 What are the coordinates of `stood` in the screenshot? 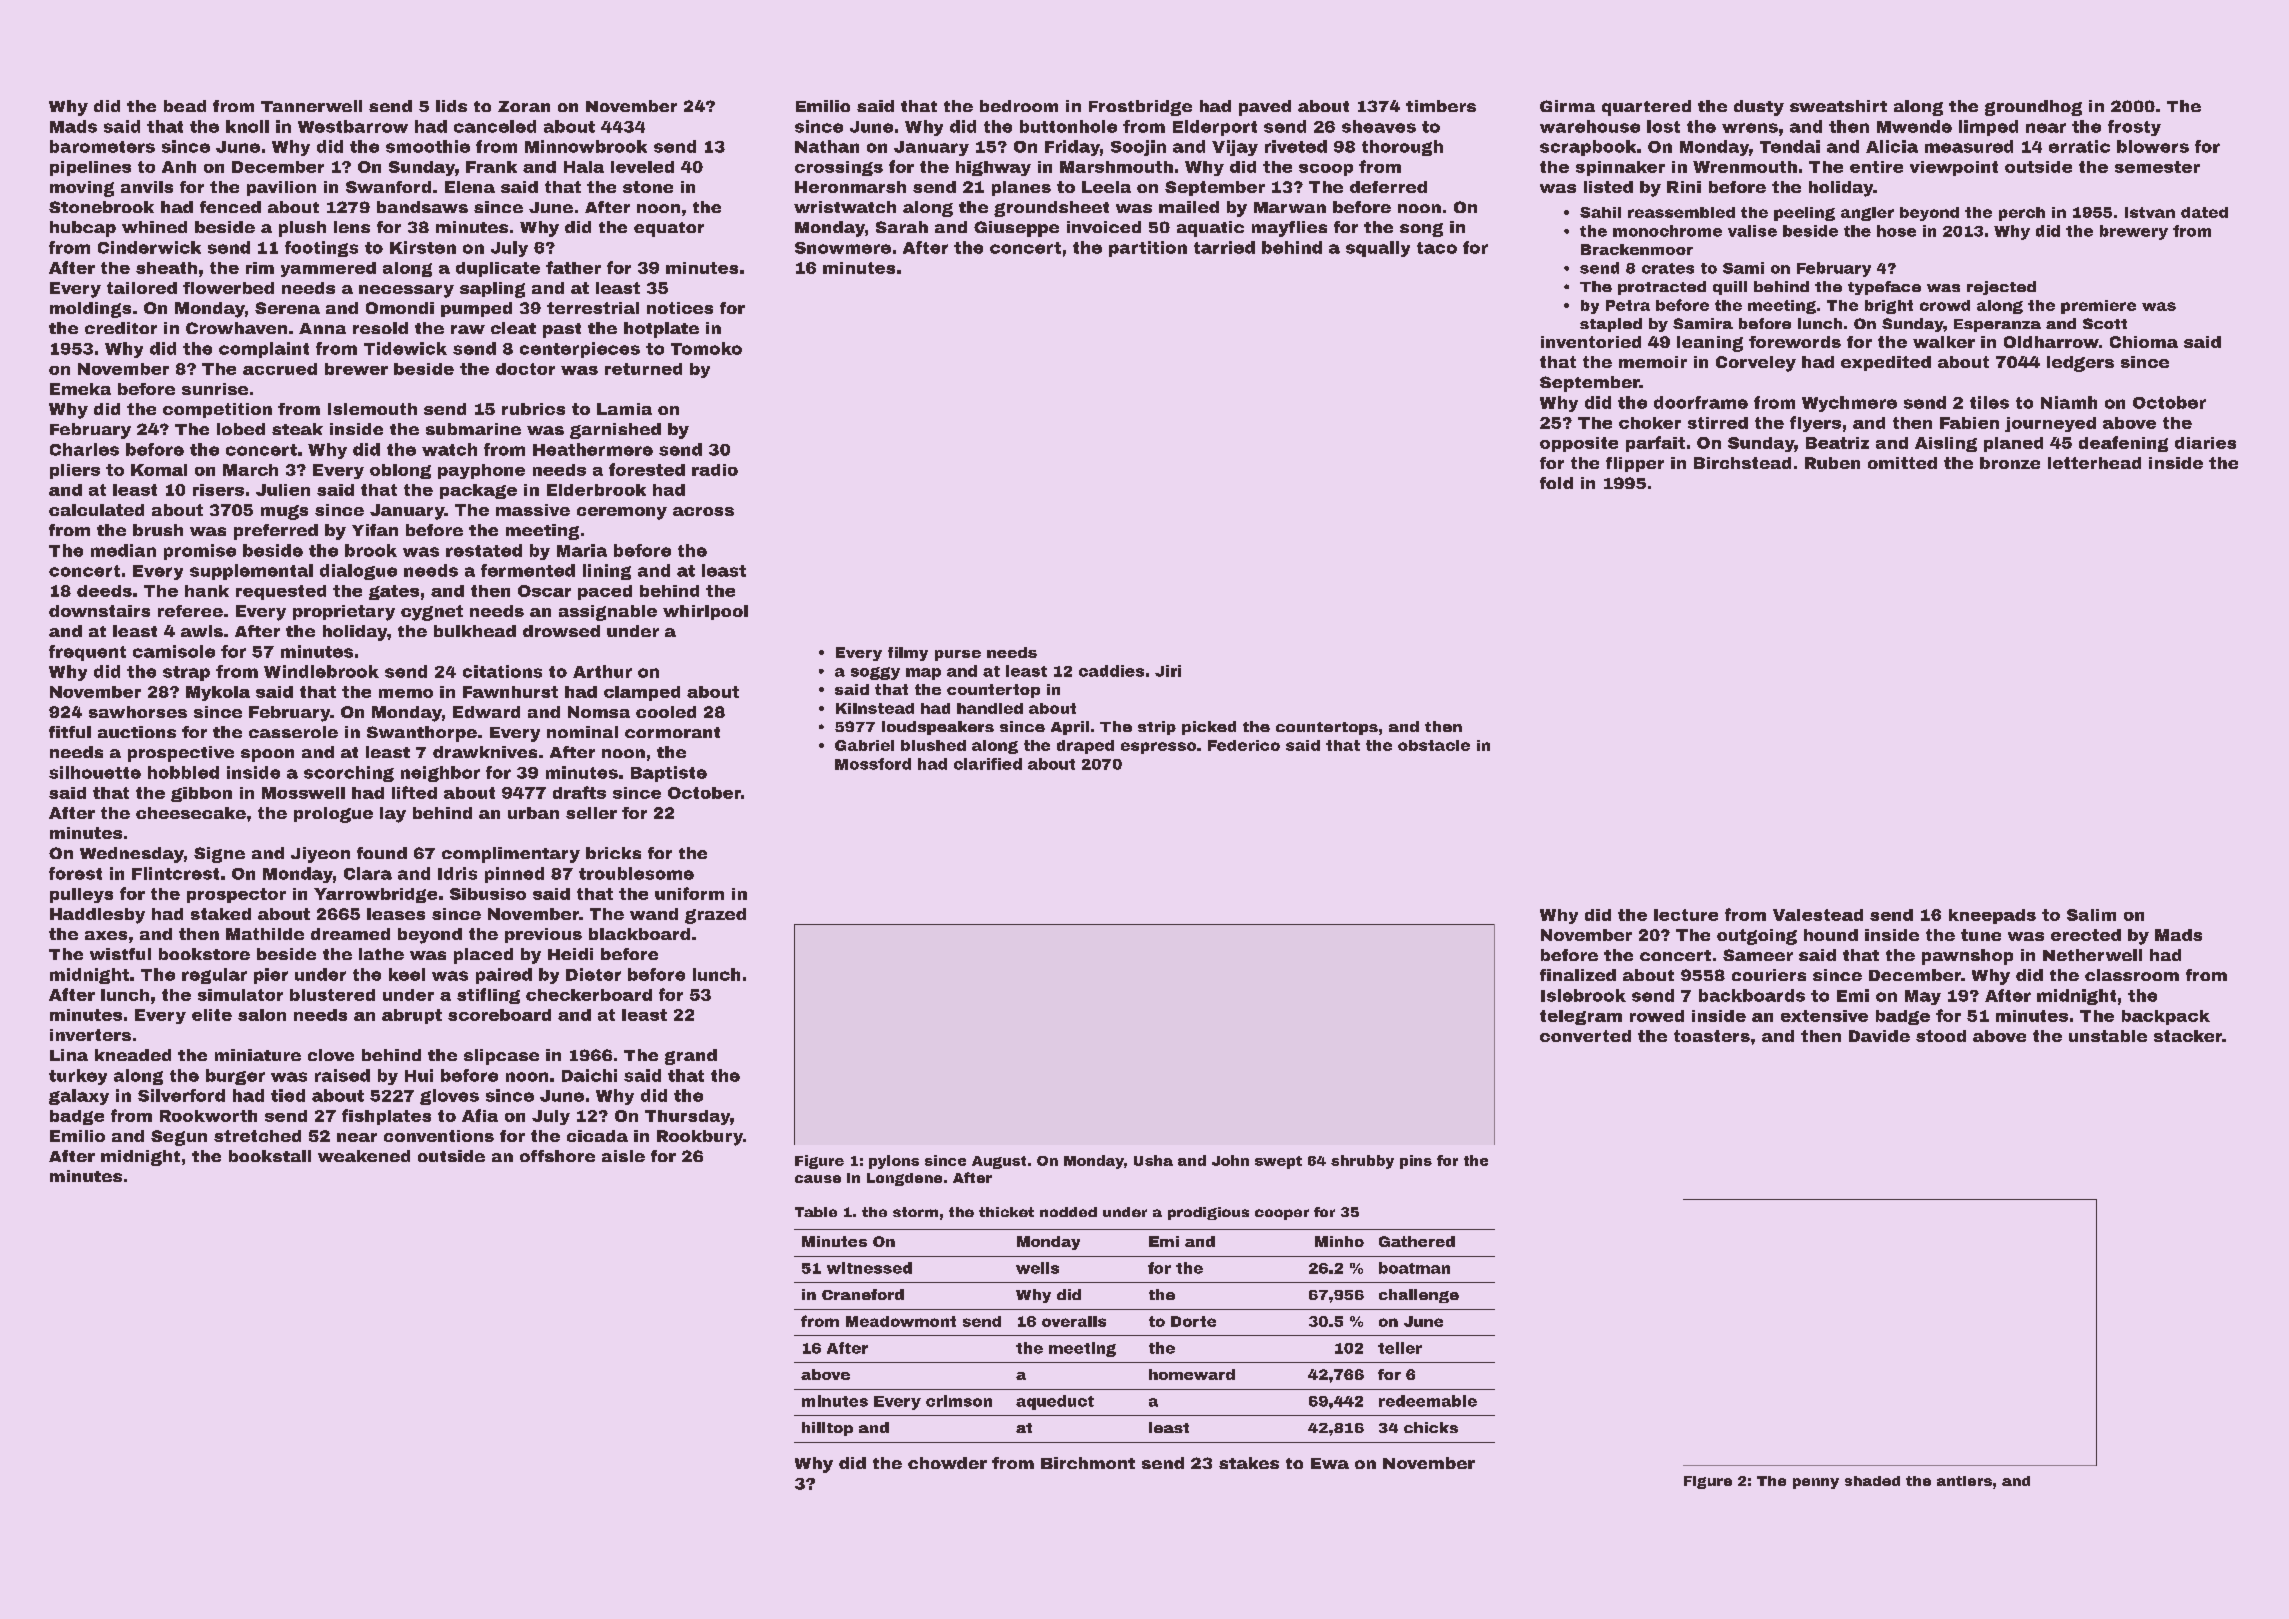 It's located at (1941, 1036).
